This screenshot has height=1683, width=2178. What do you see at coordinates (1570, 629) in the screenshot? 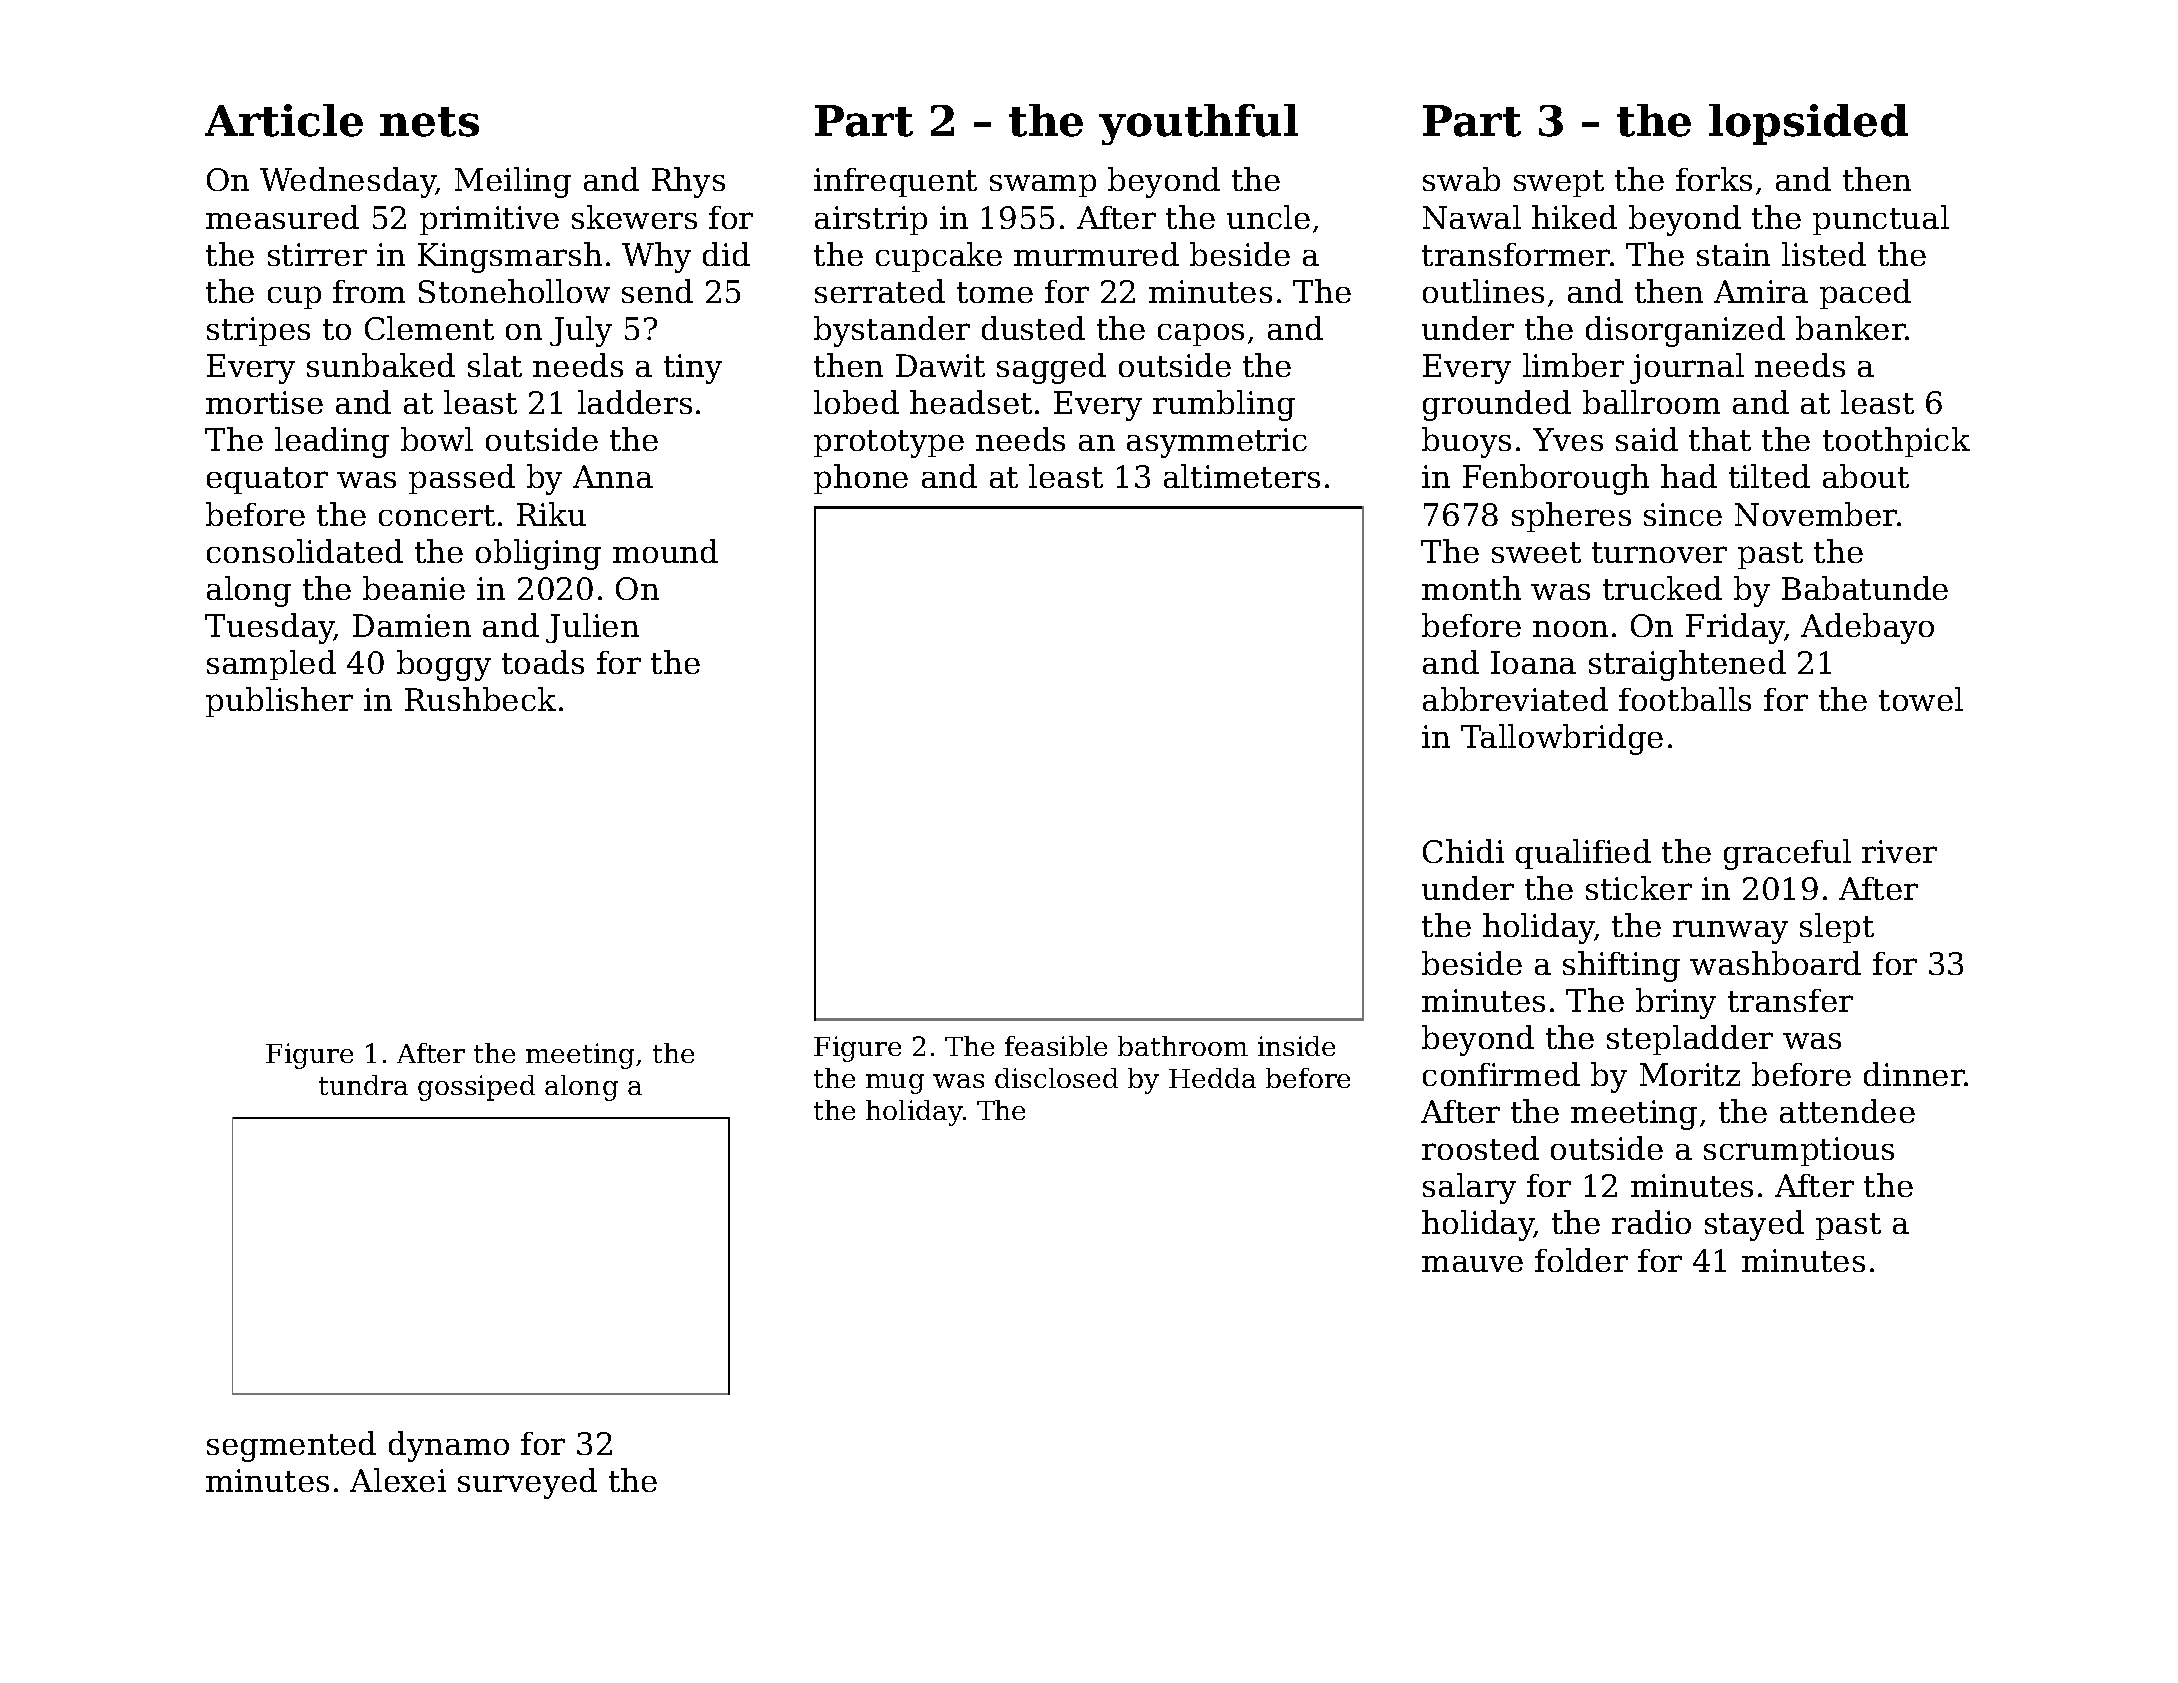
I see `noon` at bounding box center [1570, 629].
